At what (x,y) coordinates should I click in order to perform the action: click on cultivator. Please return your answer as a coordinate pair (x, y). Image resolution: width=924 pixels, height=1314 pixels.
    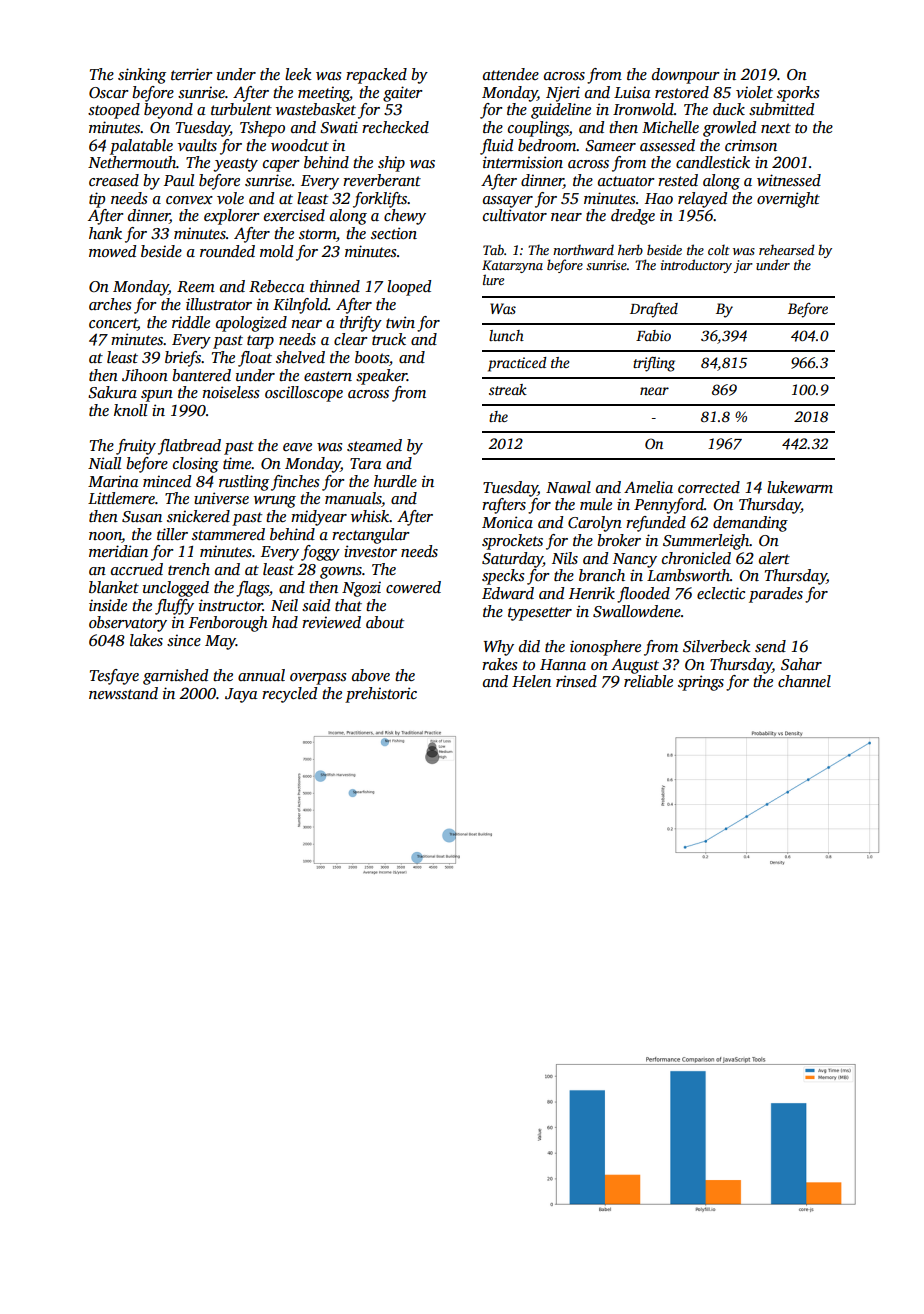
    Looking at the image, I should click on (515, 215).
